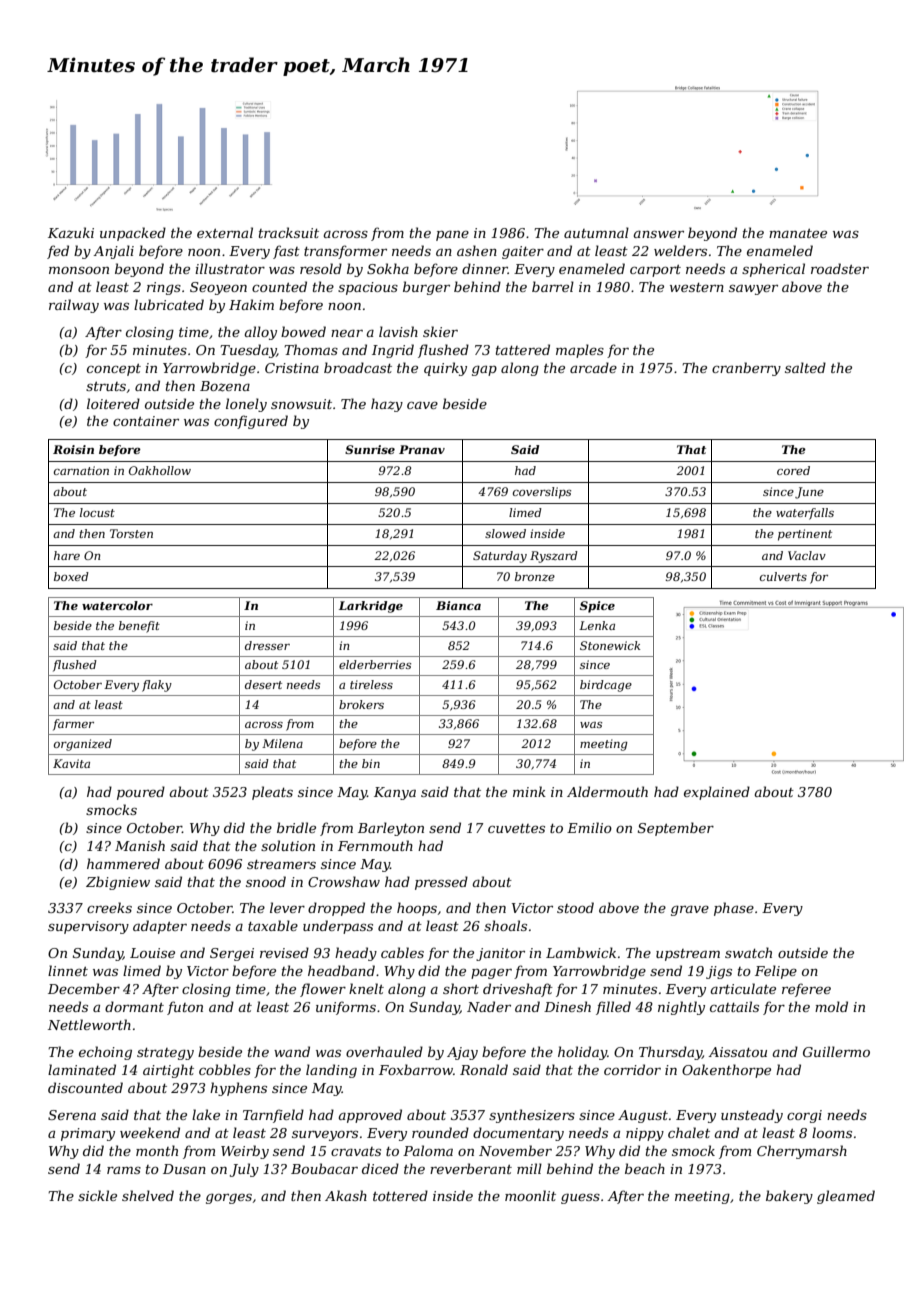  What do you see at coordinates (798, 233) in the screenshot?
I see `manatee` at bounding box center [798, 233].
